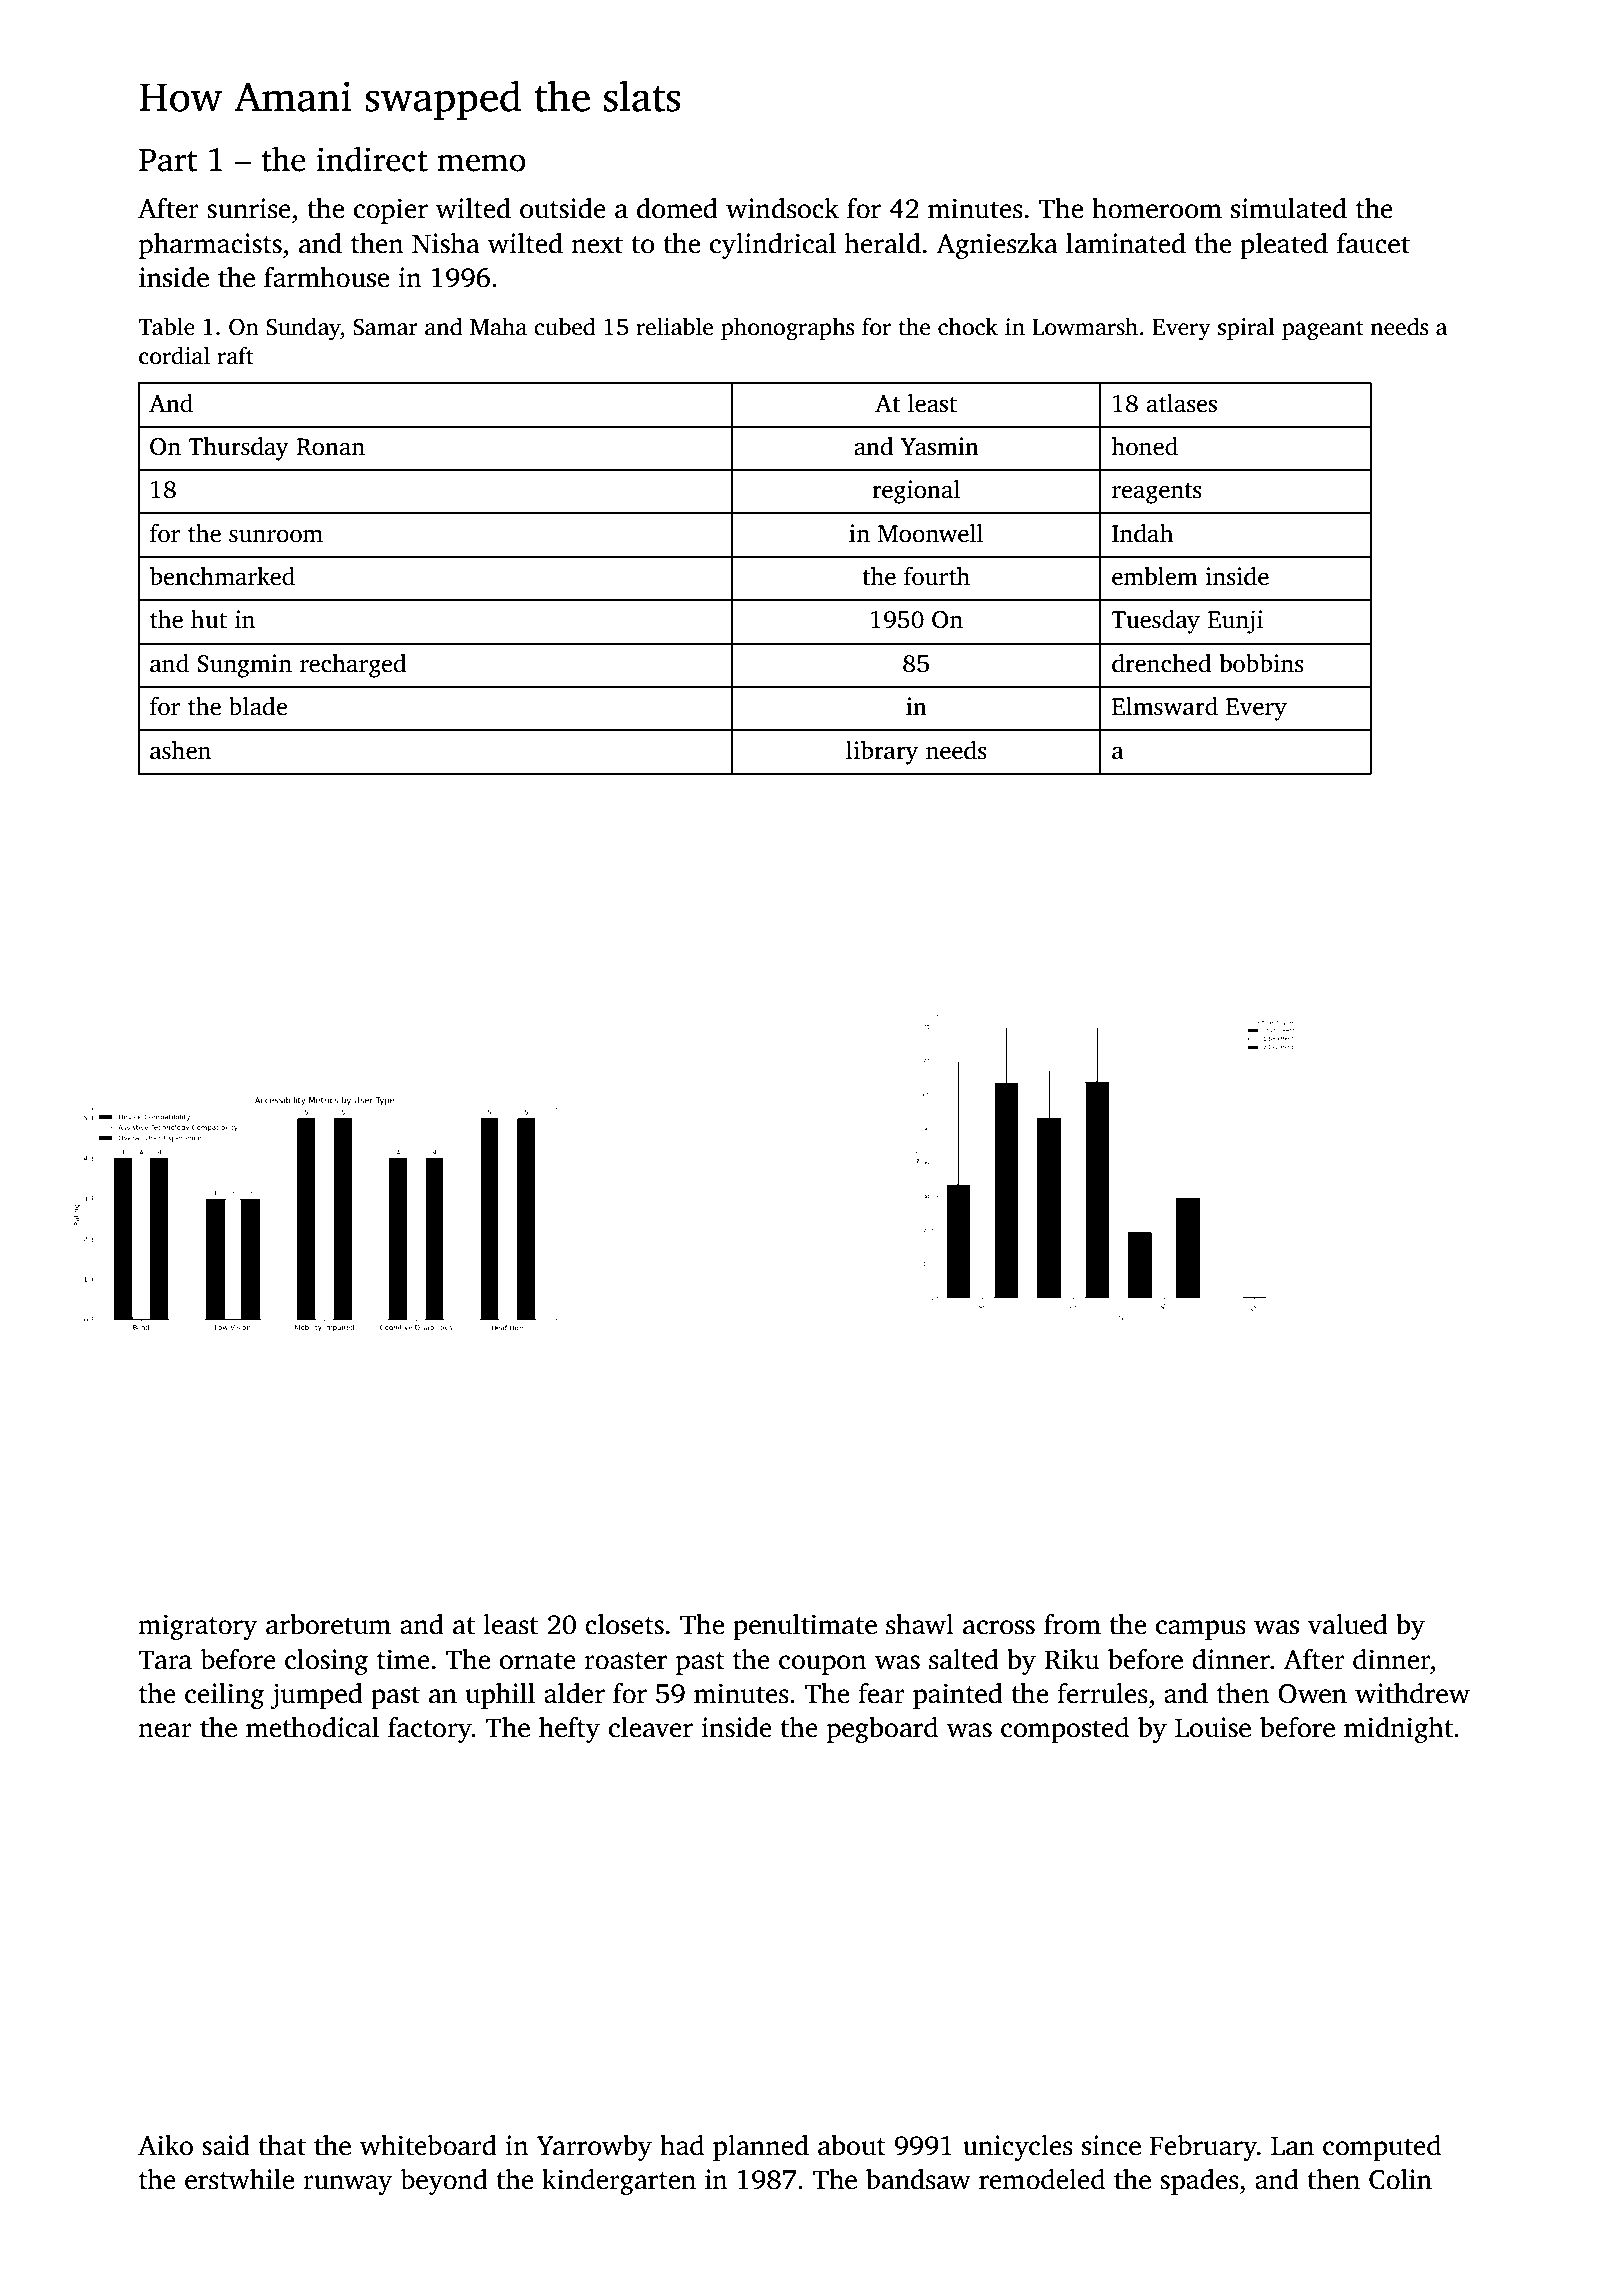 Image resolution: width=1620 pixels, height=2292 pixels. I want to click on arboretum, so click(328, 1624).
